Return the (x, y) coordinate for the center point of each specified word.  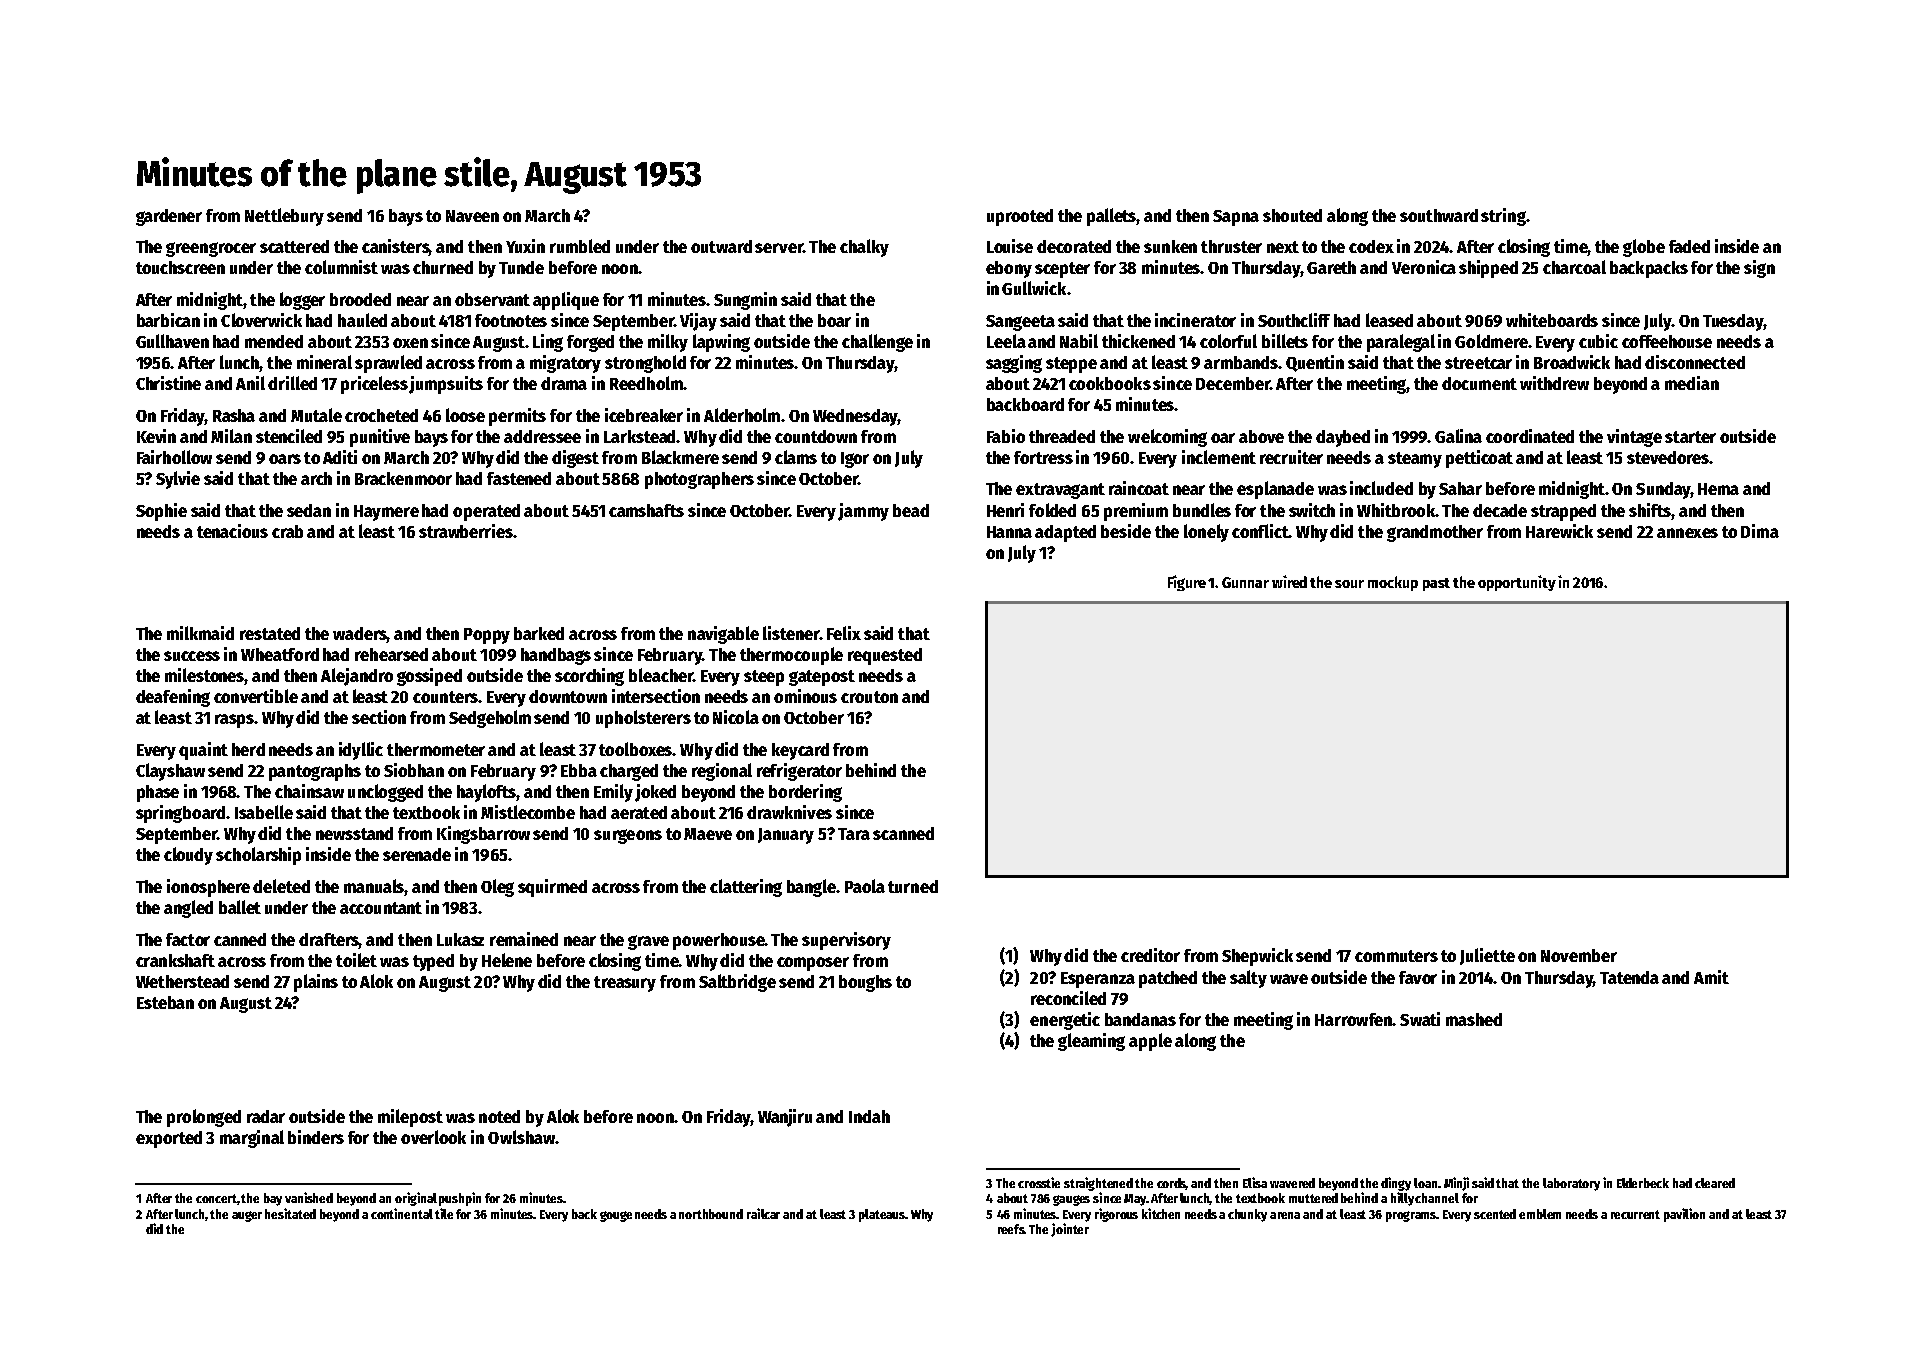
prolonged (204, 1118)
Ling (548, 343)
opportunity (1517, 583)
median (1692, 383)
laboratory (1571, 1184)
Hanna (1009, 532)
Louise (1010, 246)
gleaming (1091, 1042)
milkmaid (200, 633)
